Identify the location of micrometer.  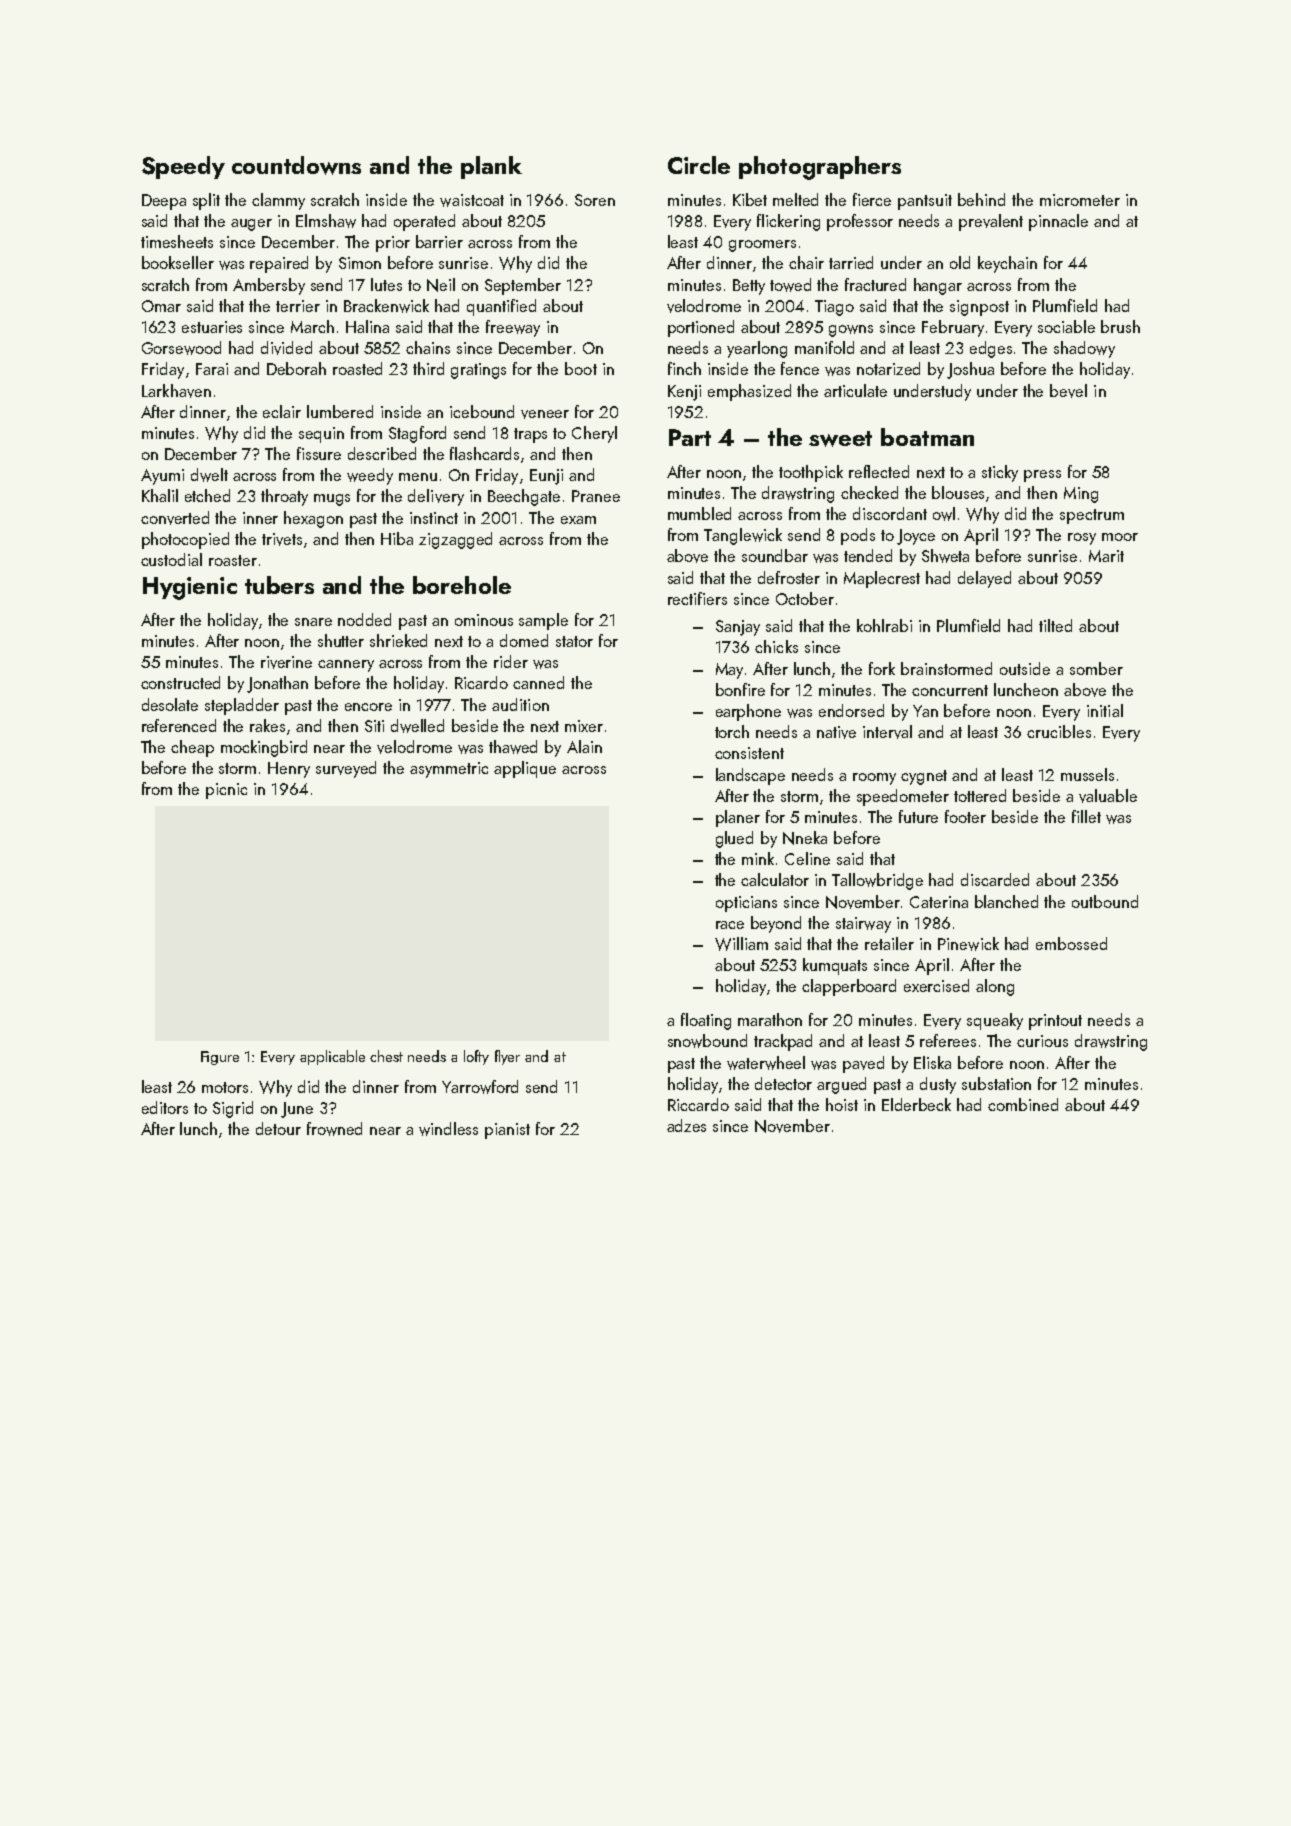
(1080, 200).
